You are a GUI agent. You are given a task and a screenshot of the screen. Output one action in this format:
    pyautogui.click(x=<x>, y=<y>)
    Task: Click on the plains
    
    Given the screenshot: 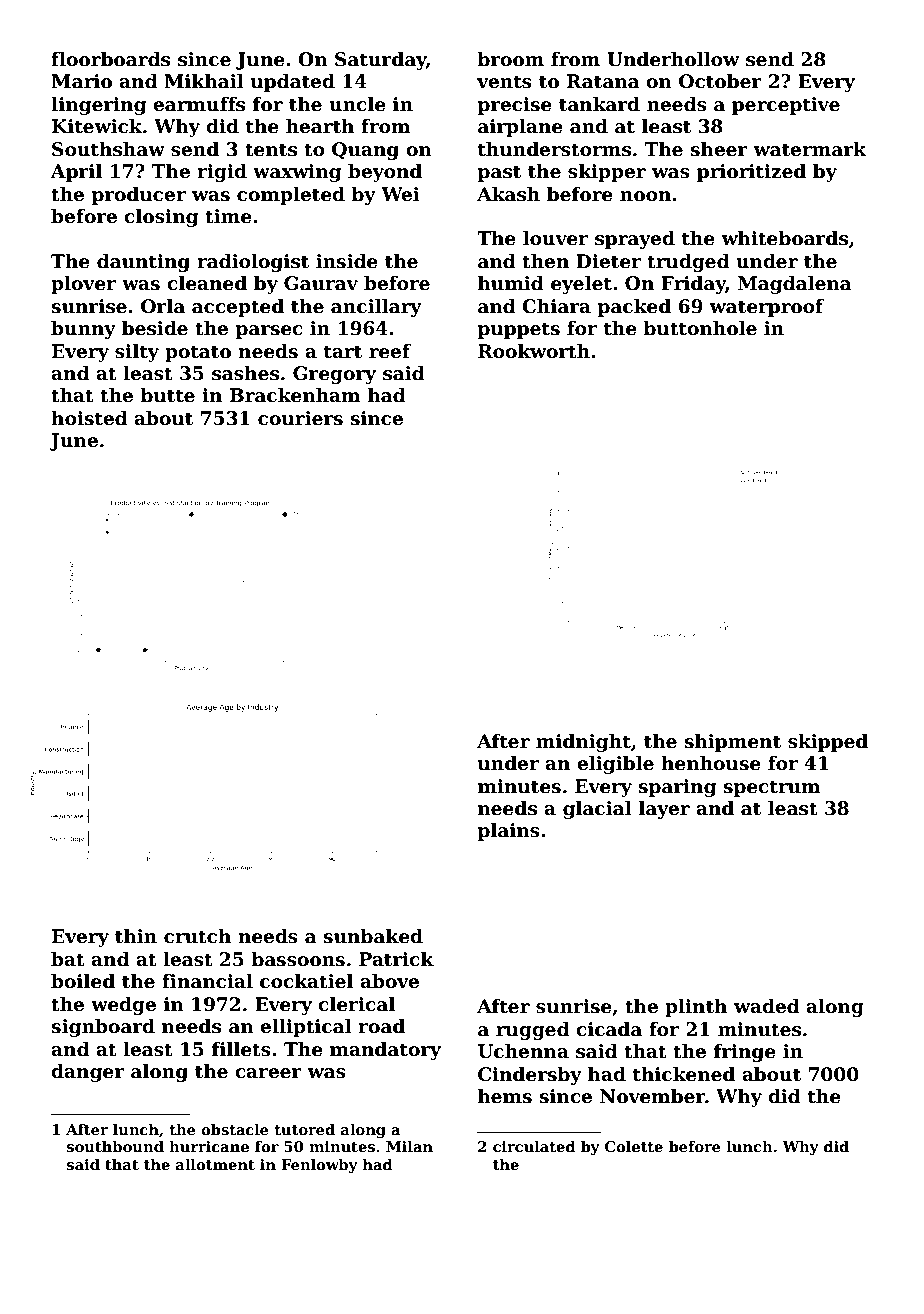 What is the action you would take?
    pyautogui.click(x=509, y=832)
